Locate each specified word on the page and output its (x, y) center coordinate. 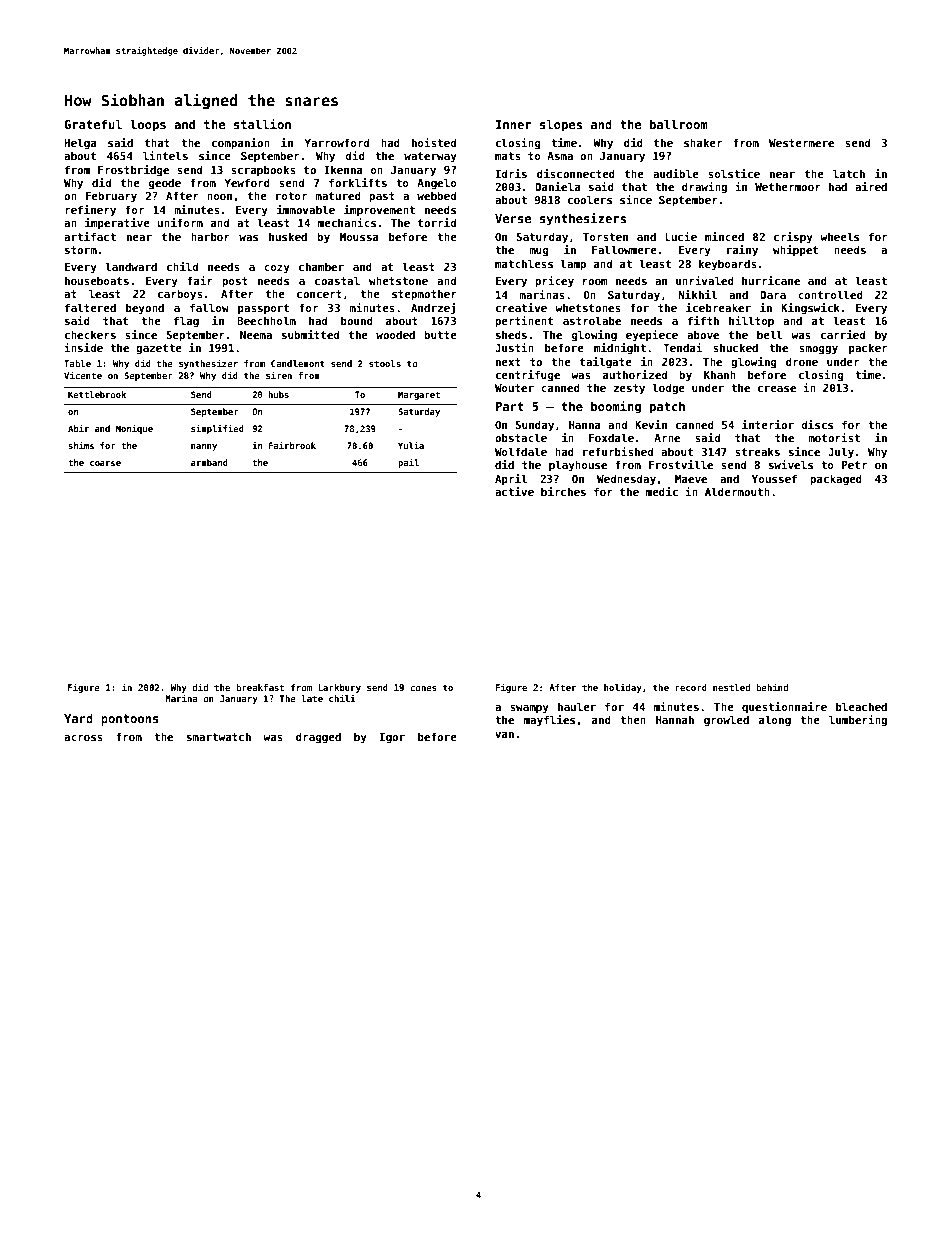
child (182, 266)
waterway (430, 157)
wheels (839, 236)
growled (726, 720)
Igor (392, 738)
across (83, 738)
